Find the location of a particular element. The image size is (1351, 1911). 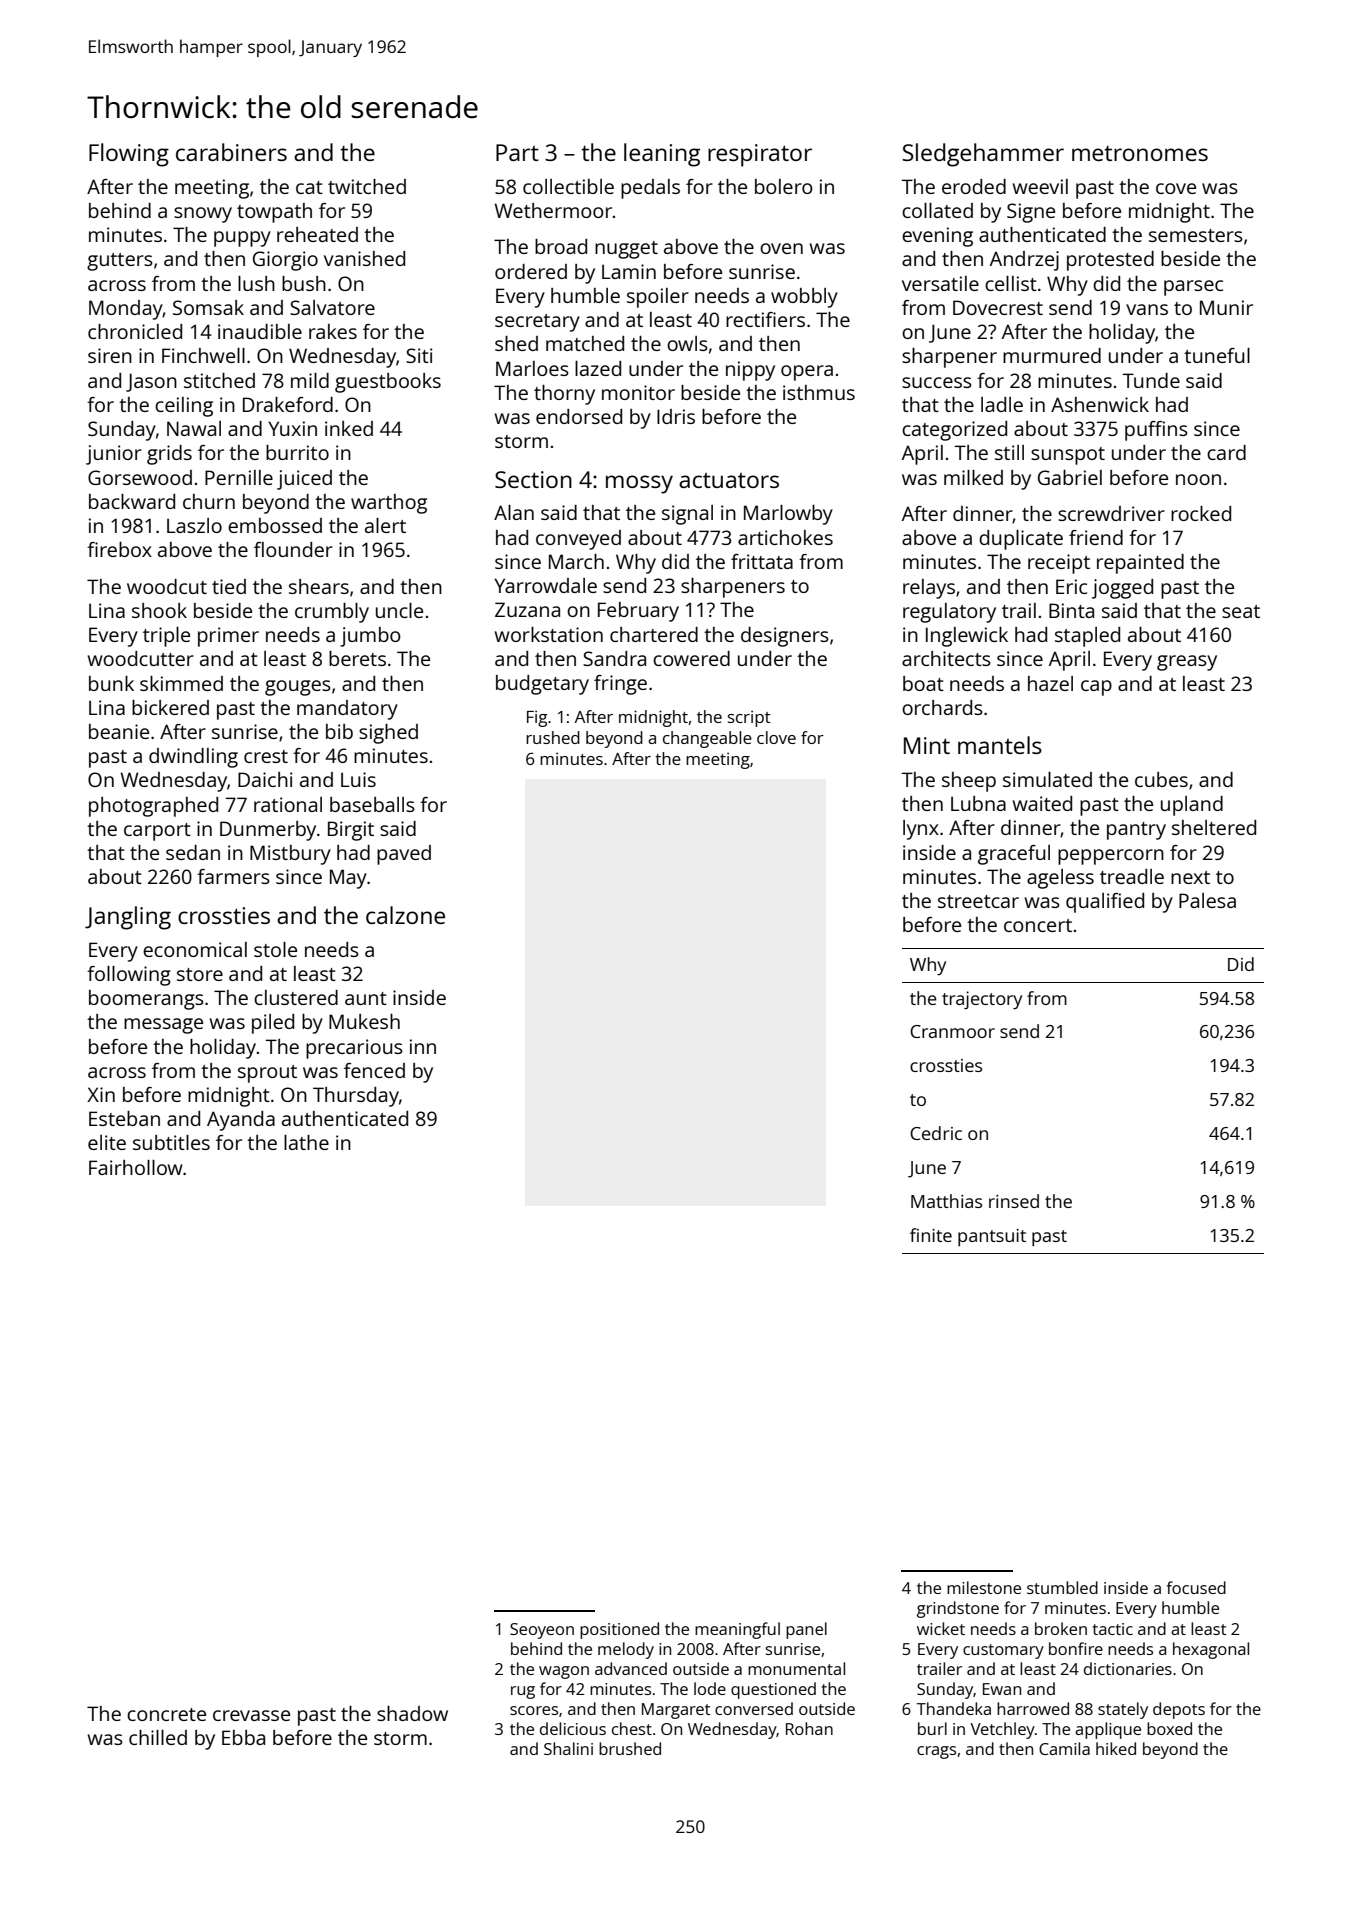

carabiners is located at coordinates (231, 152).
